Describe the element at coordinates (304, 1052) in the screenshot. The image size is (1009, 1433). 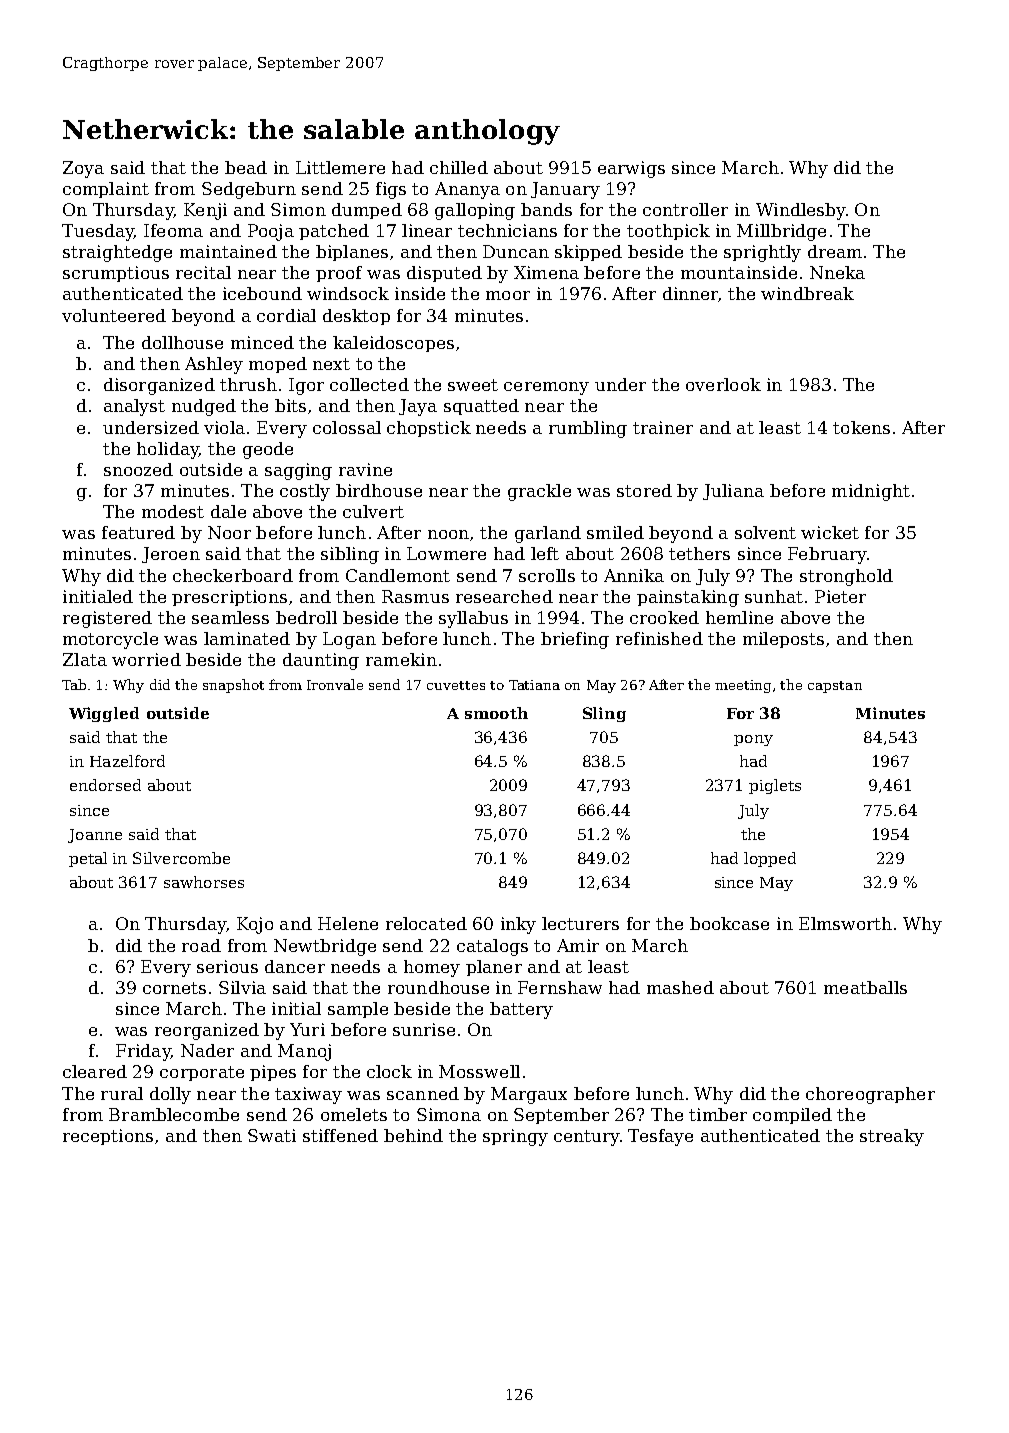
I see `Manoj` at that location.
